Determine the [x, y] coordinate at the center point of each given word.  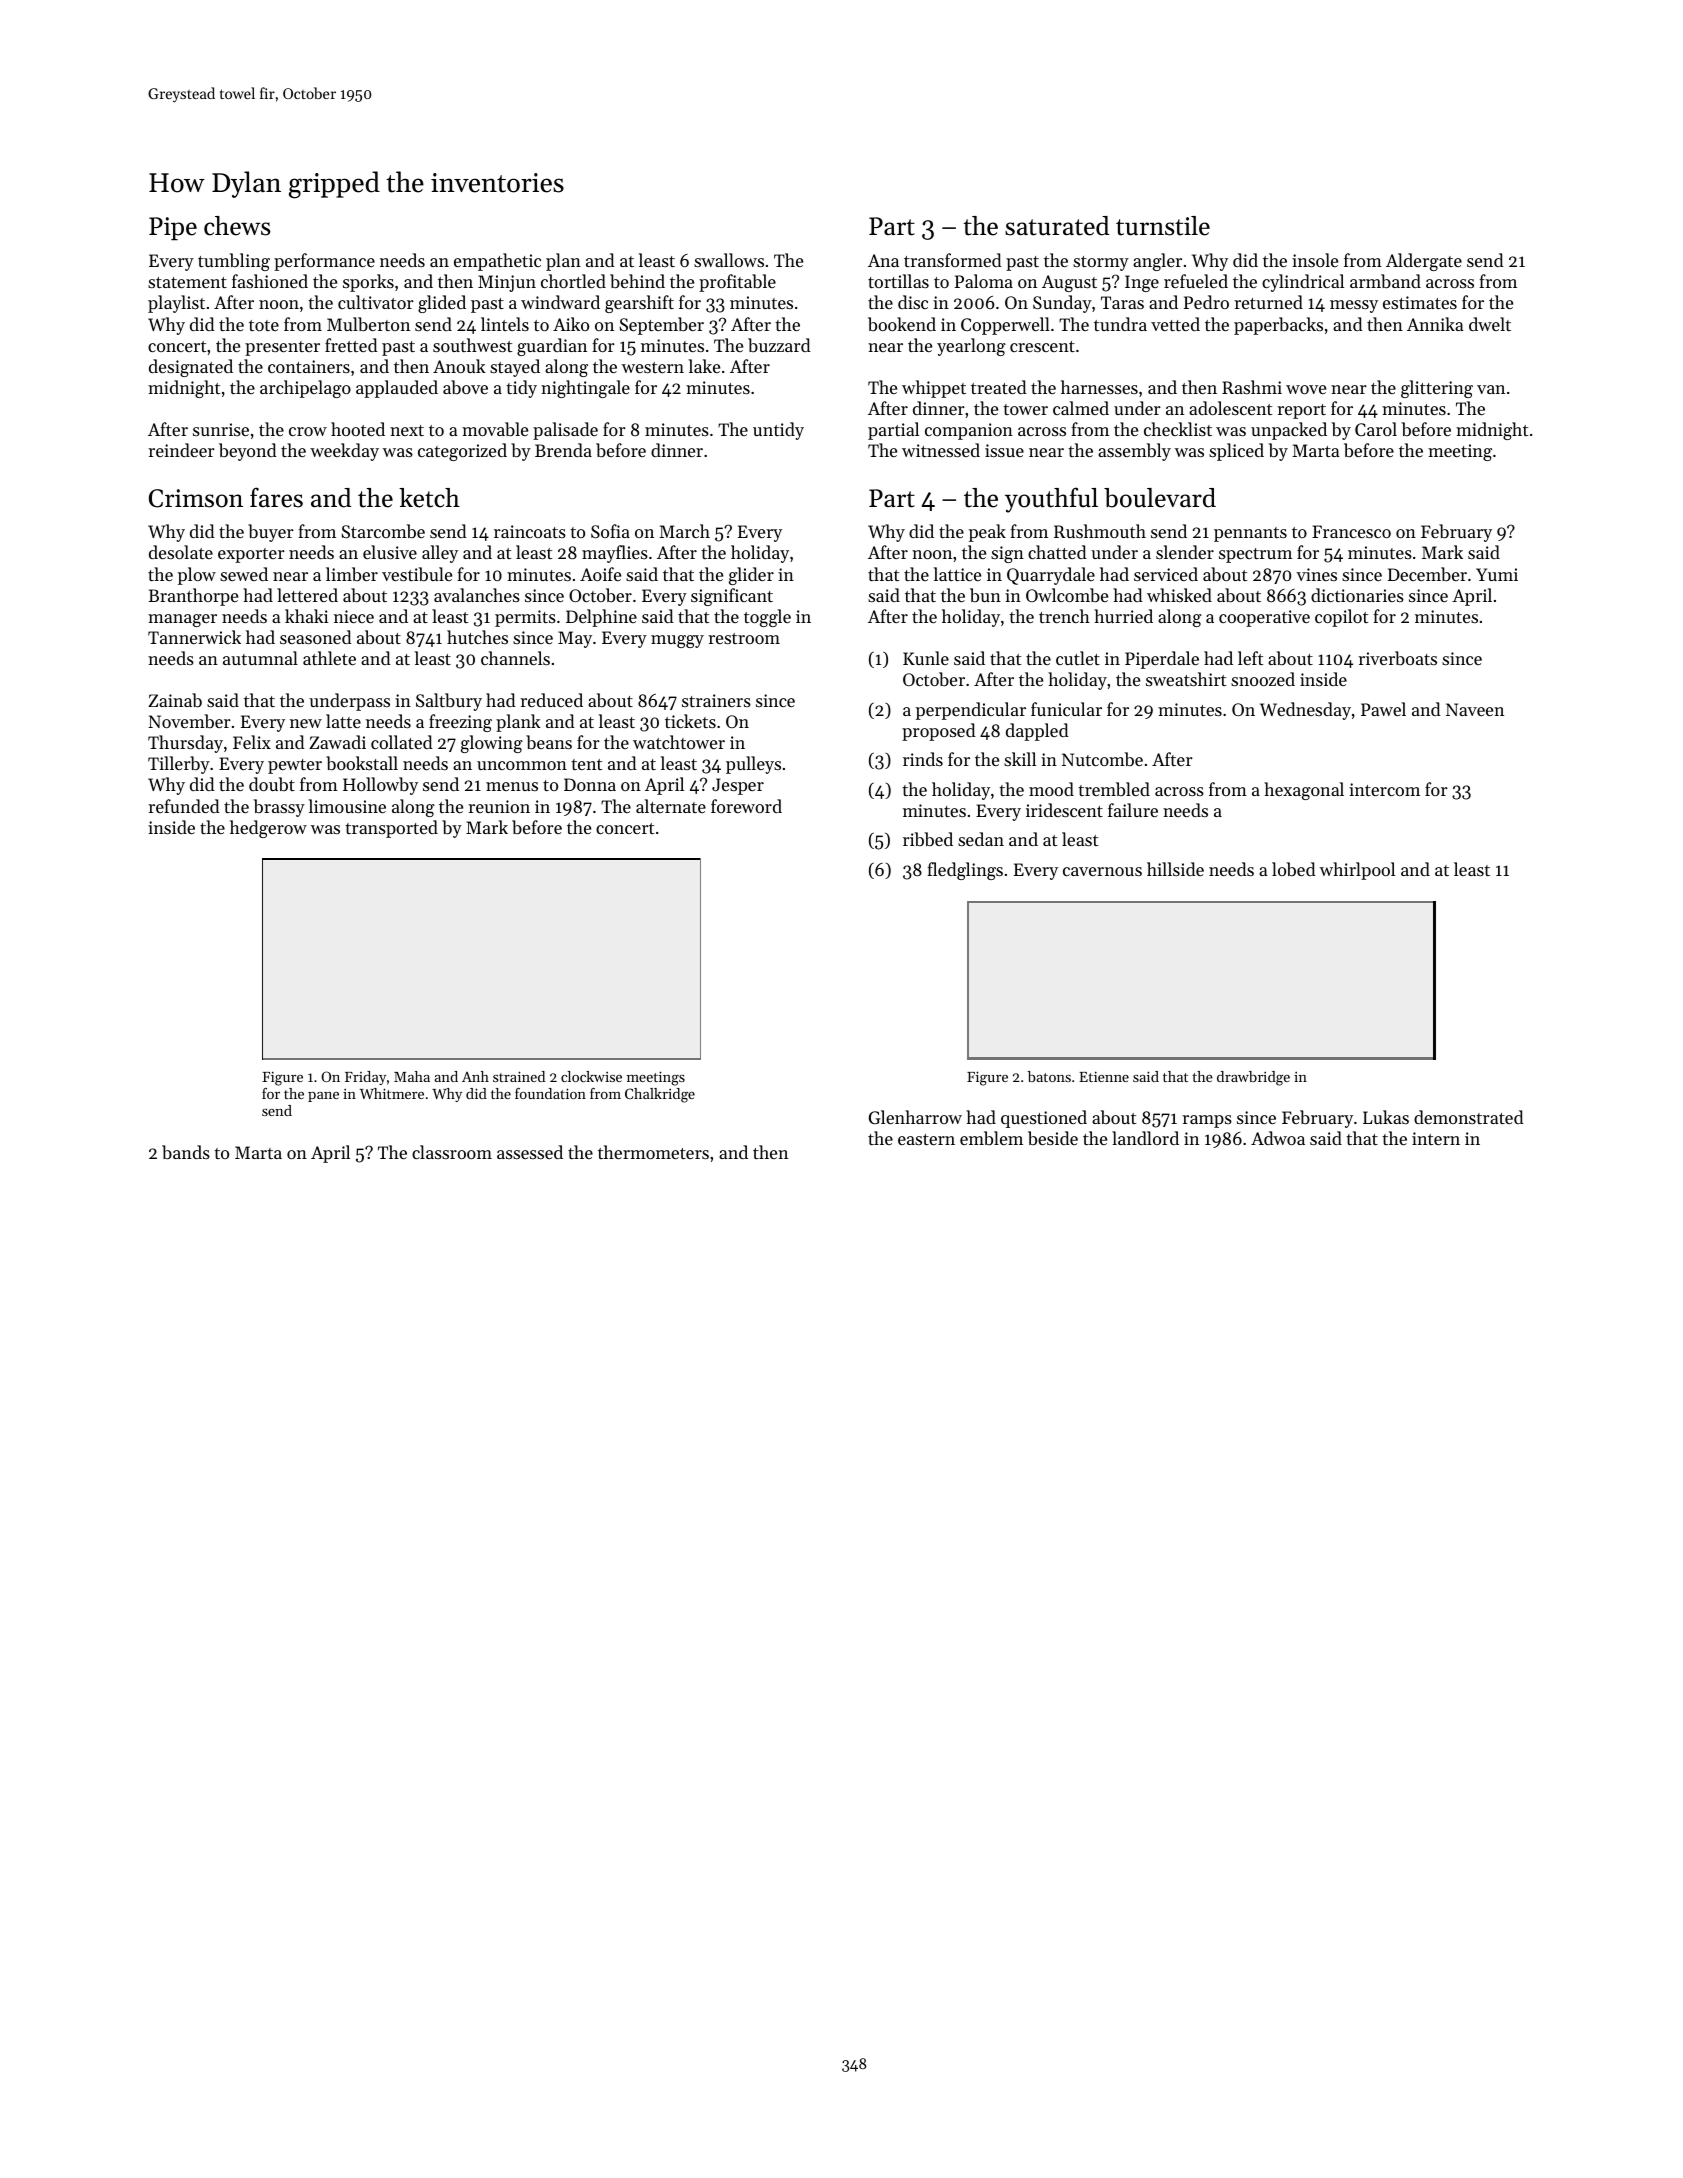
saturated [1057, 226]
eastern [926, 1139]
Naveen [1475, 709]
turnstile [1163, 226]
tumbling [234, 262]
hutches [477, 637]
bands [186, 1152]
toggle [767, 618]
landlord [1145, 1138]
